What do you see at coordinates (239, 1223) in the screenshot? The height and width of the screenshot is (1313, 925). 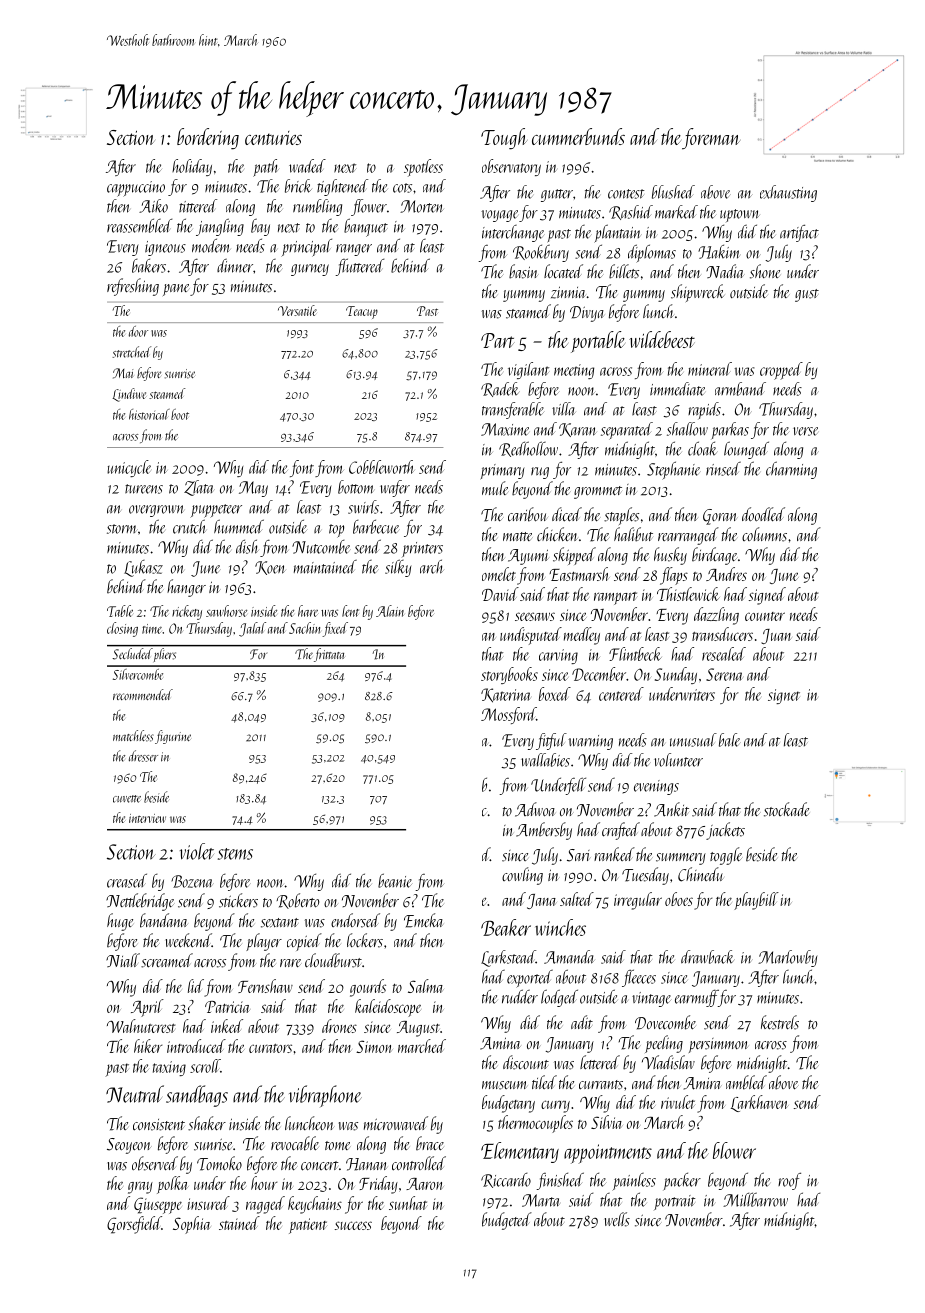 I see `stained` at bounding box center [239, 1223].
